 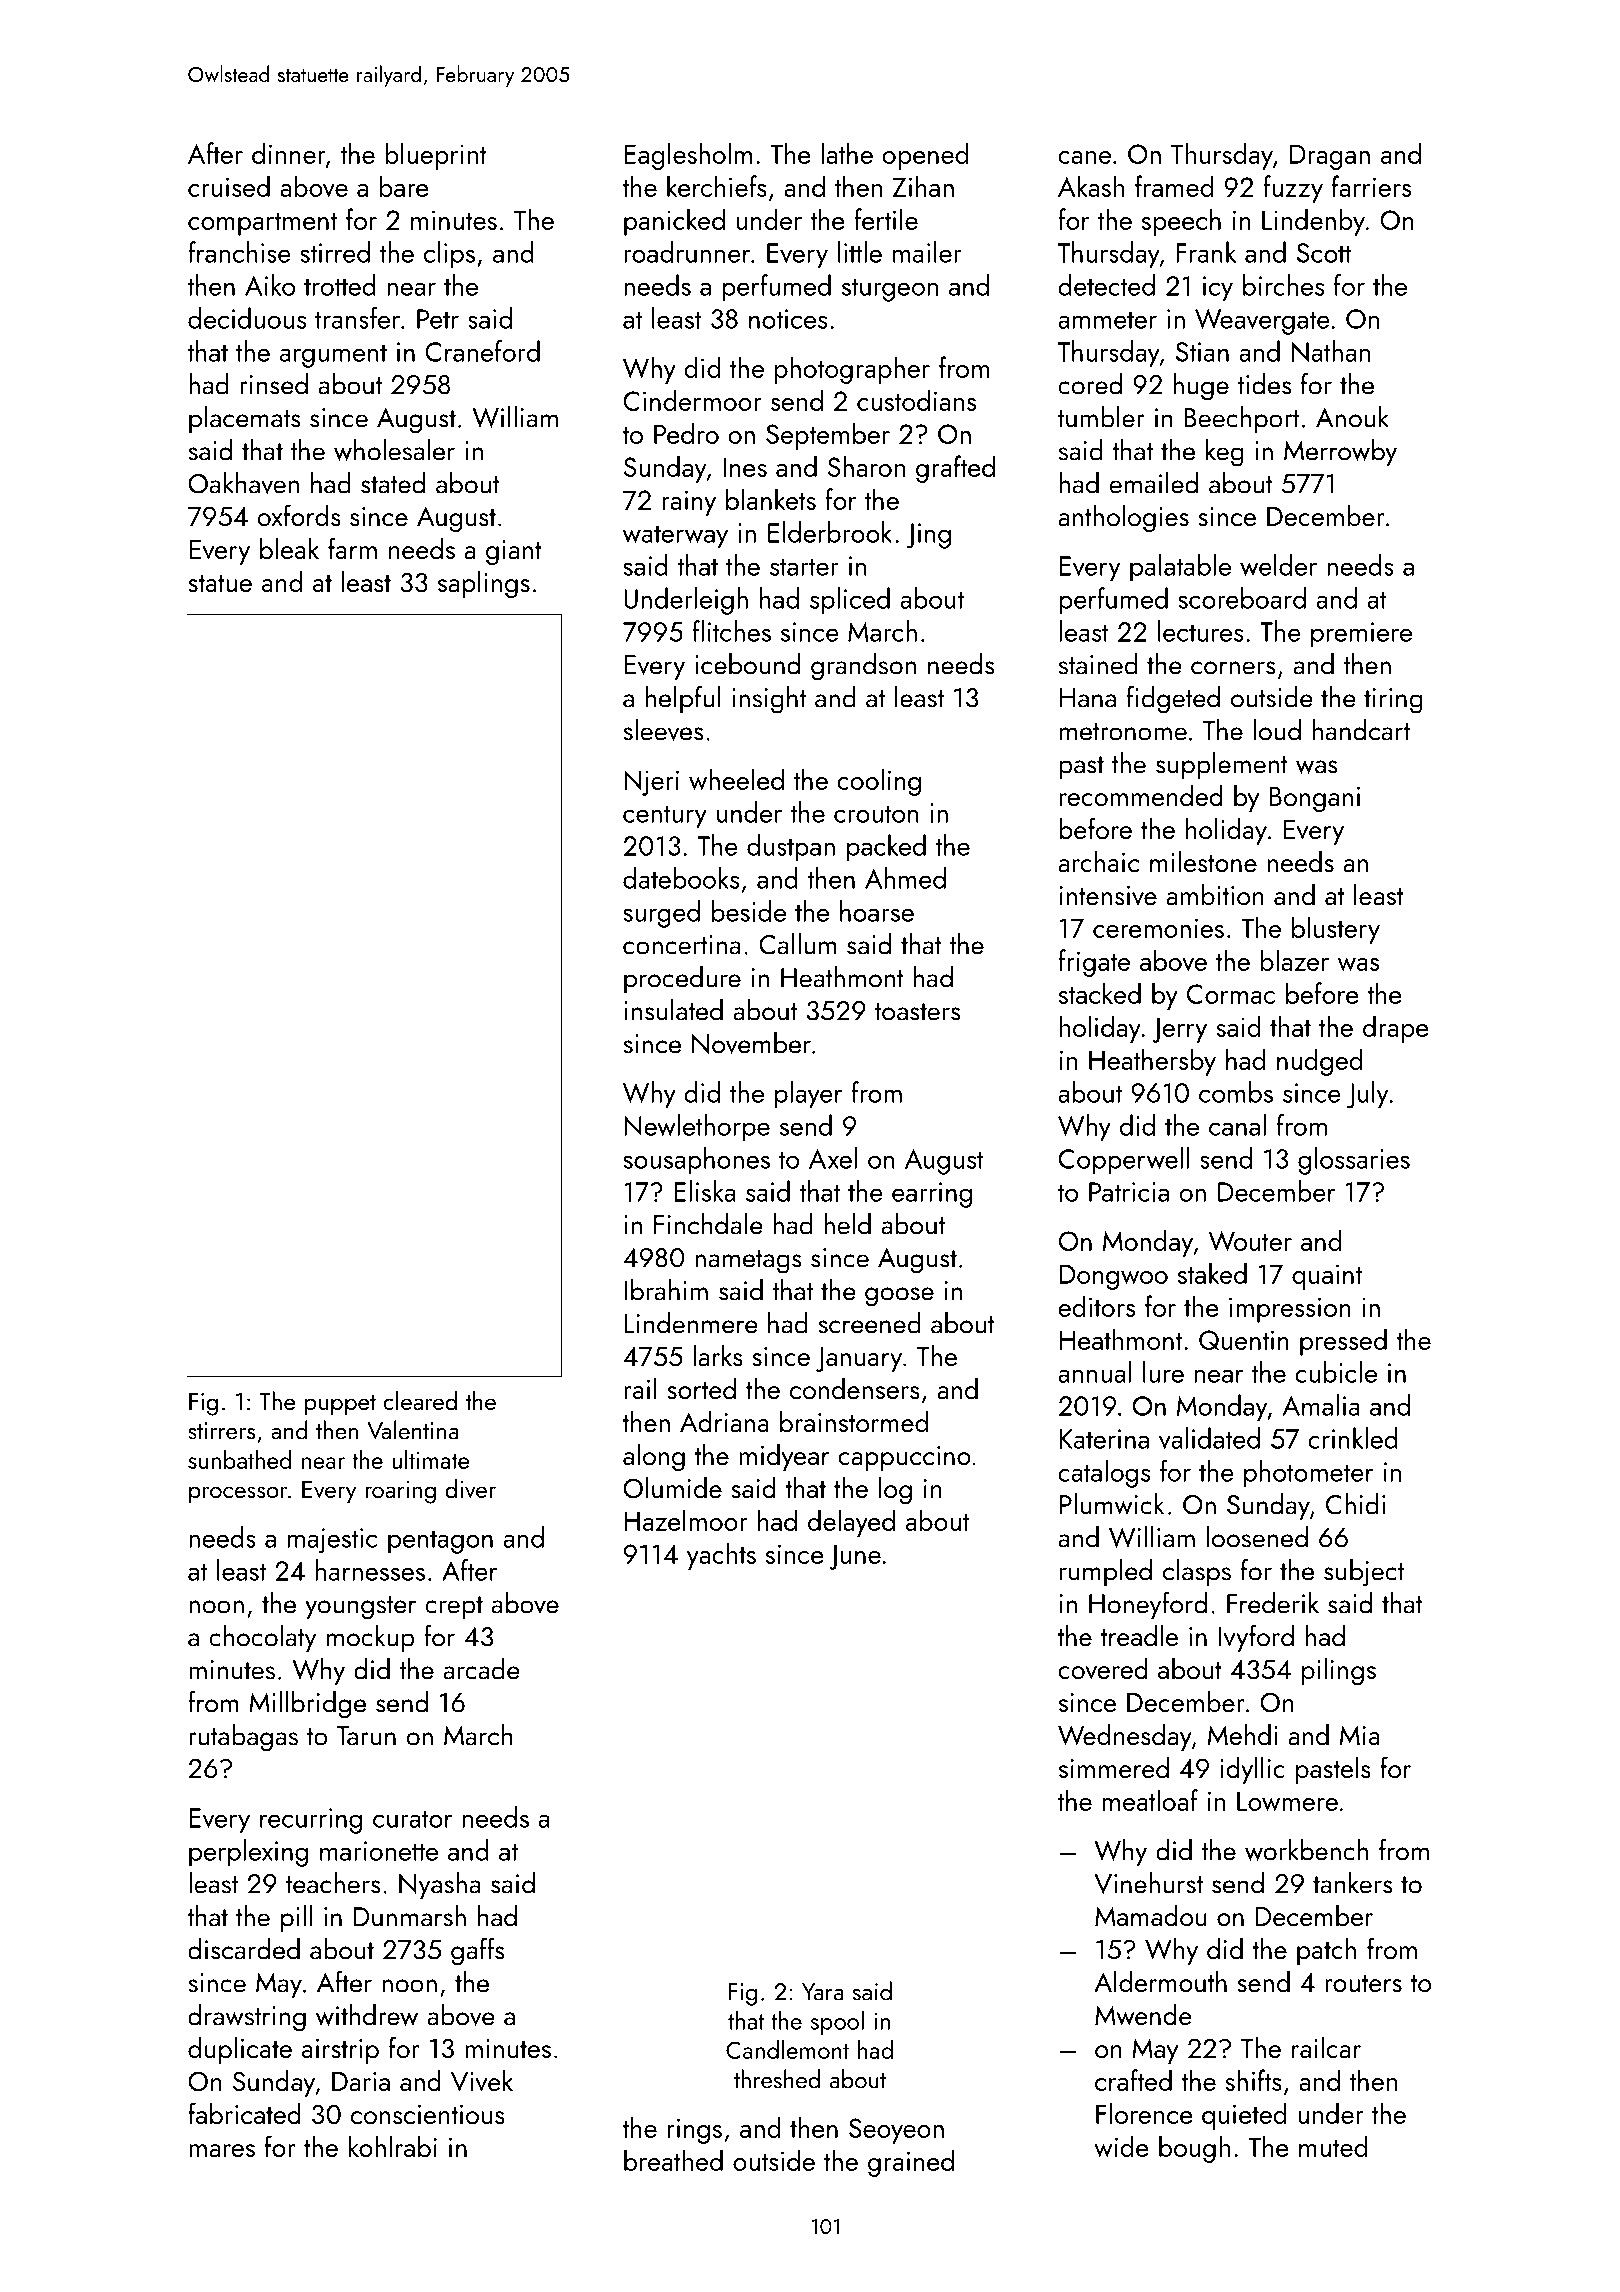 What do you see at coordinates (1327, 1277) in the document?
I see `quaint` at bounding box center [1327, 1277].
